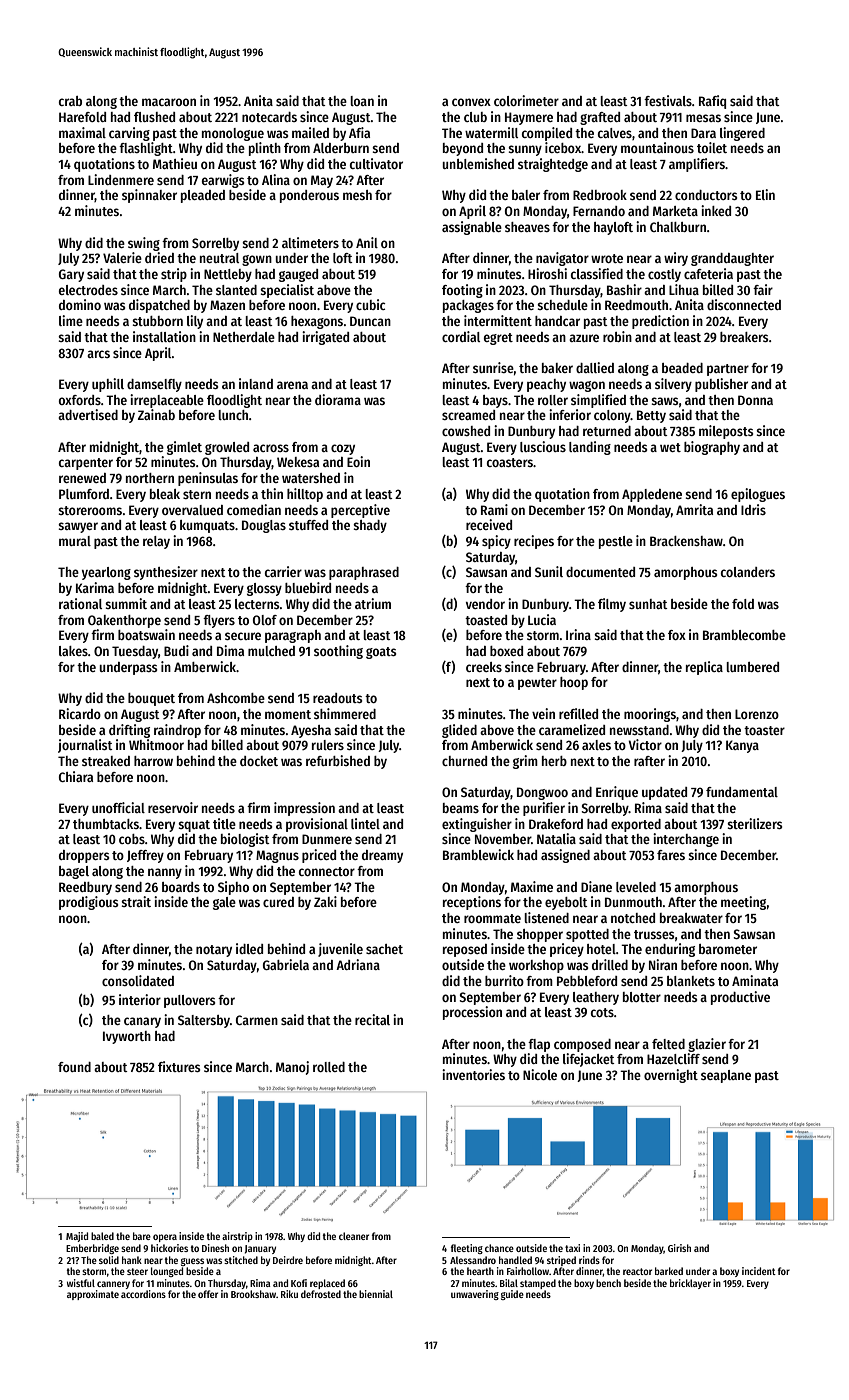 This image has width=849, height=1400. Describe the element at coordinates (80, 603) in the image. I see `rational` at that location.
